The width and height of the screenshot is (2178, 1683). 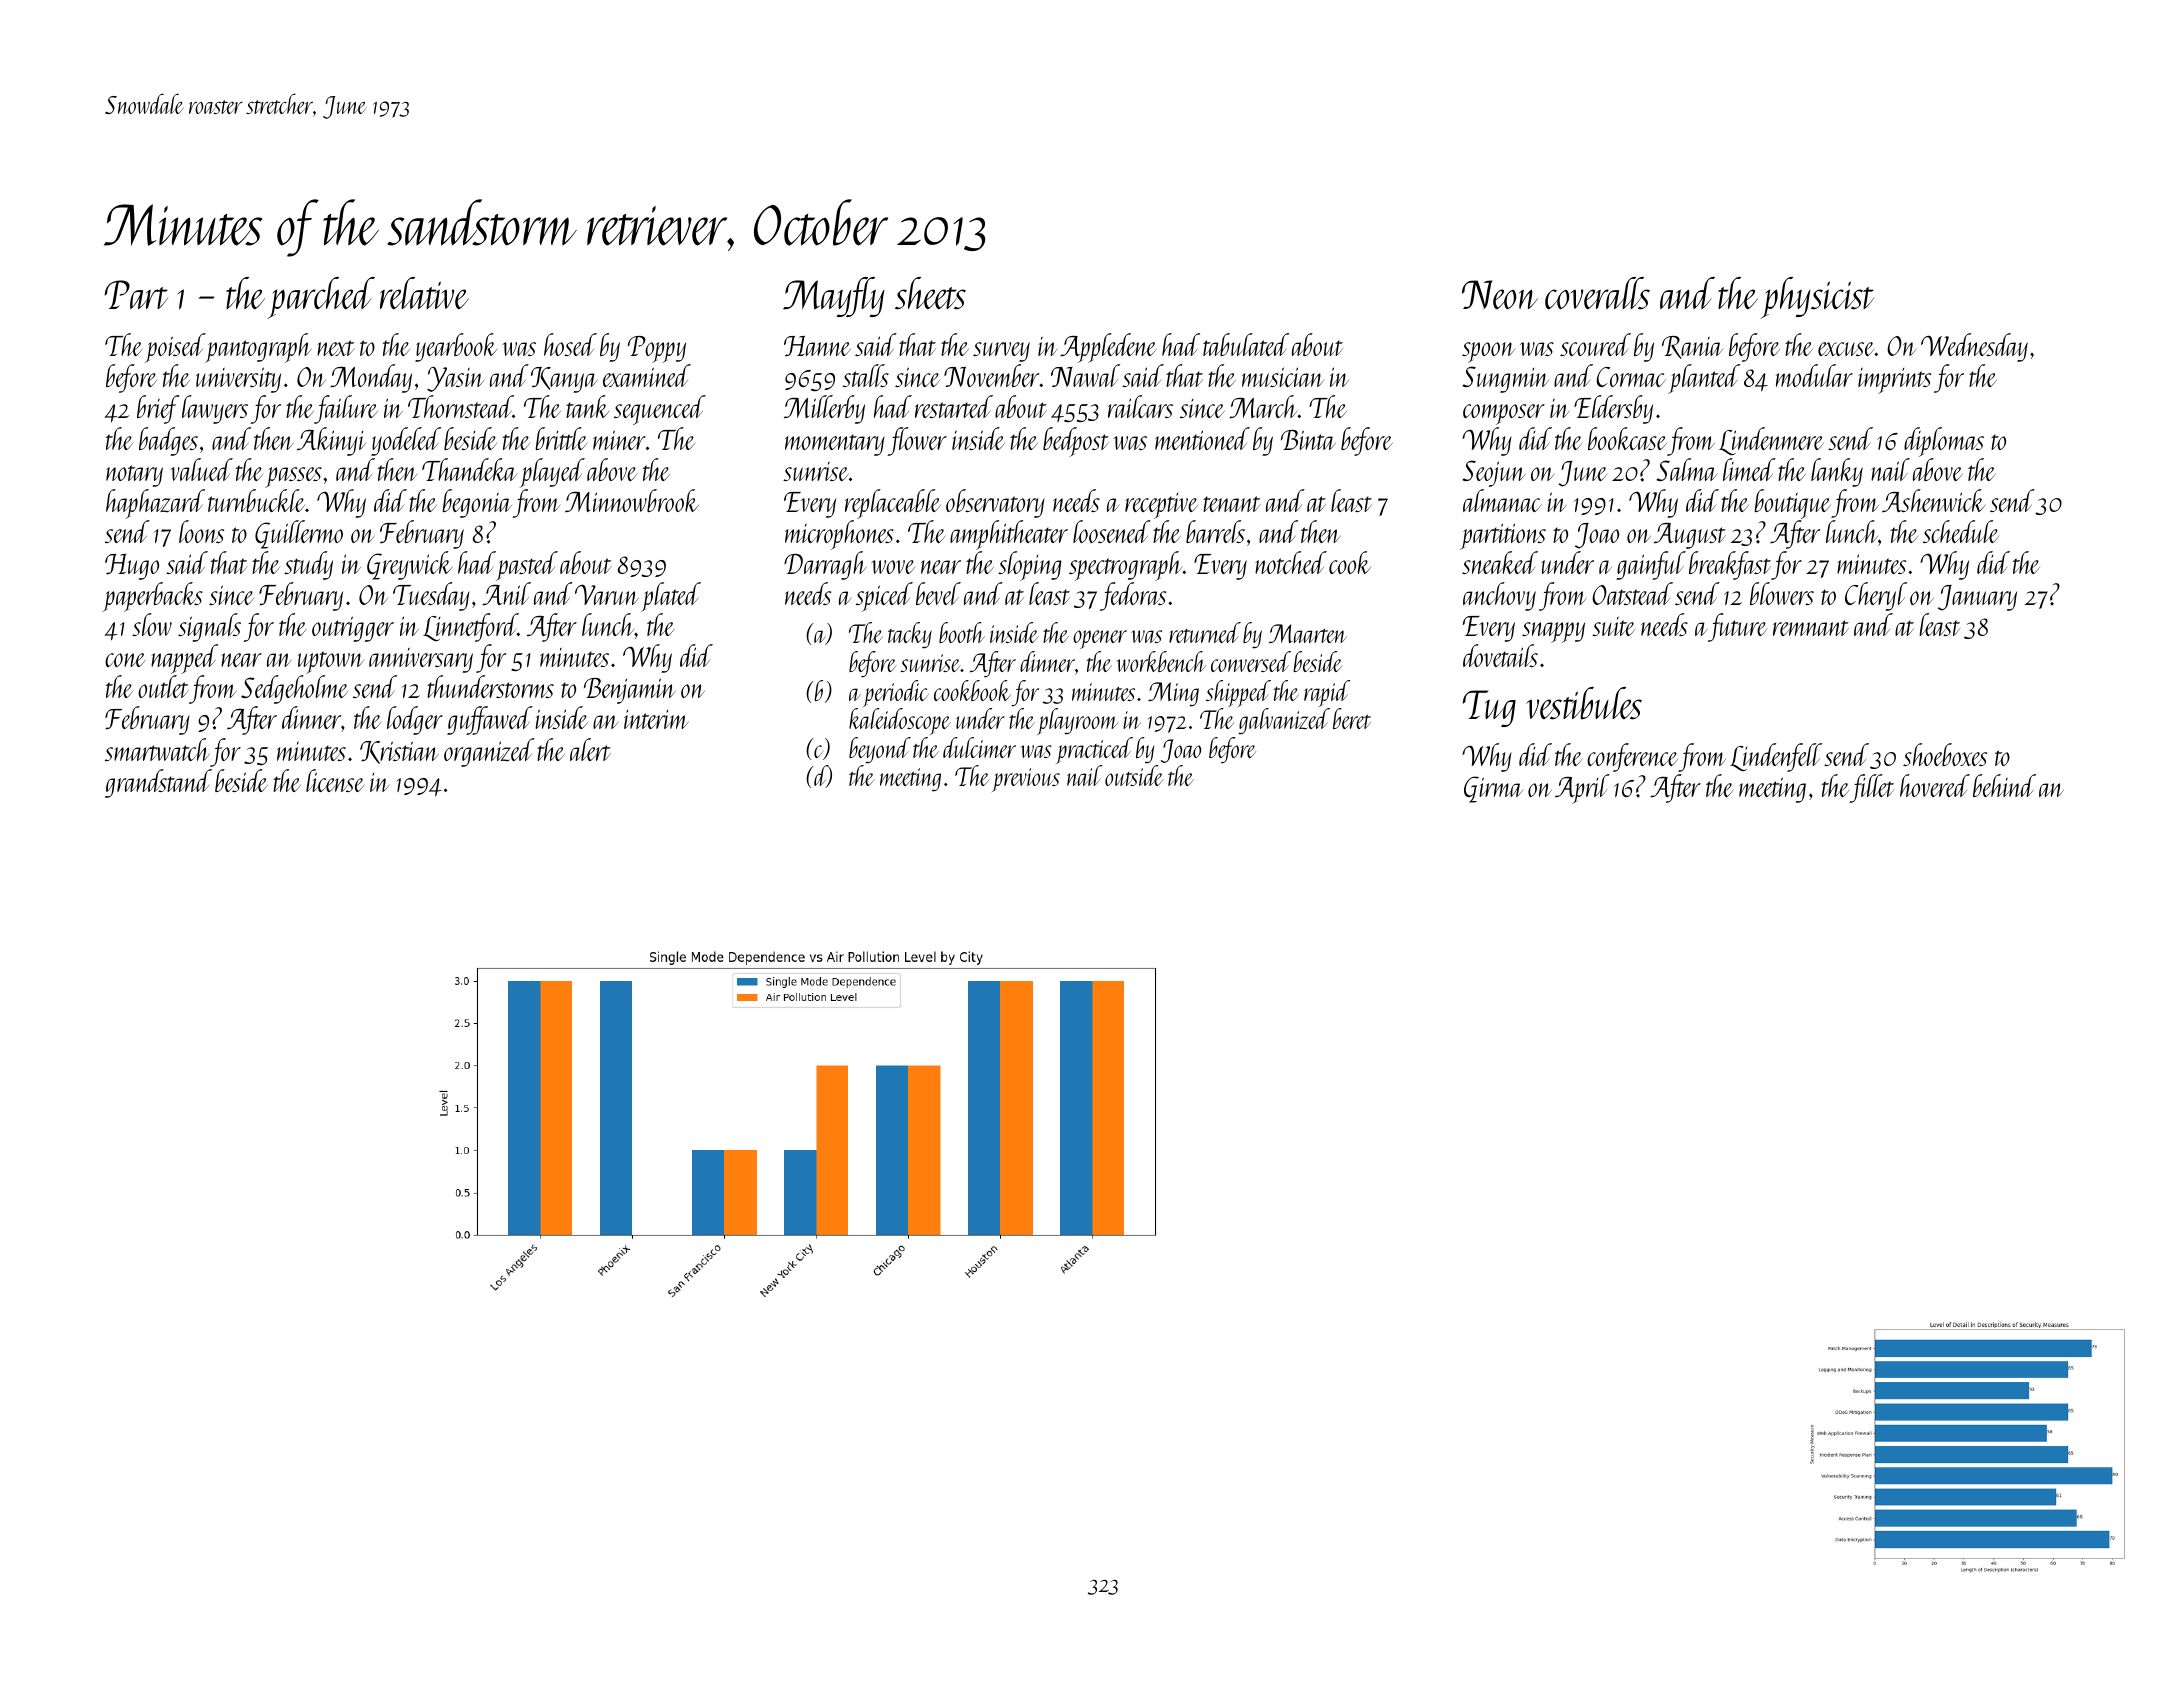 What do you see at coordinates (1108, 348) in the screenshot?
I see `Appledene` at bounding box center [1108, 348].
